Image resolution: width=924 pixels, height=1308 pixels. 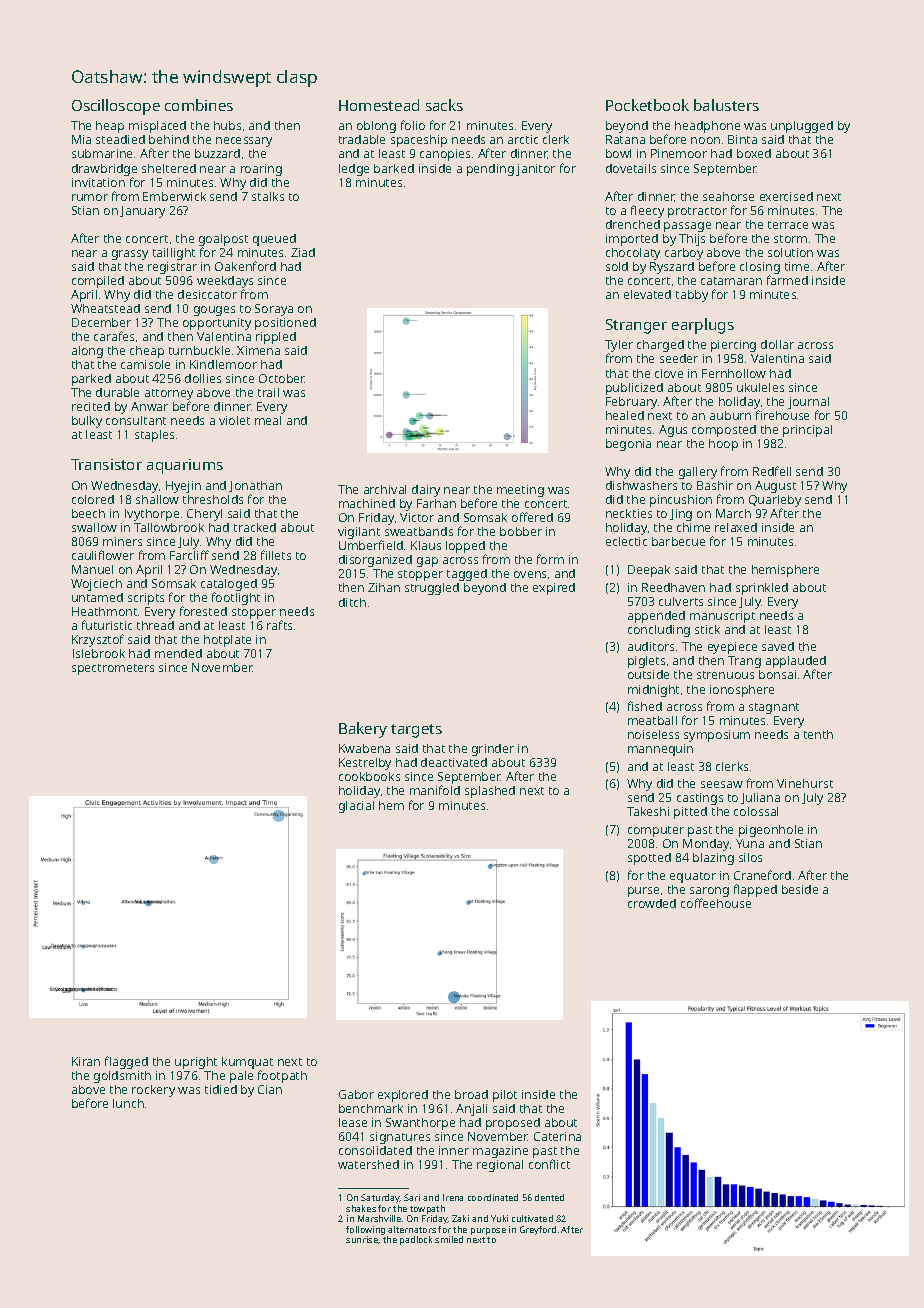 What do you see at coordinates (444, 105) in the screenshot?
I see `sacks` at bounding box center [444, 105].
